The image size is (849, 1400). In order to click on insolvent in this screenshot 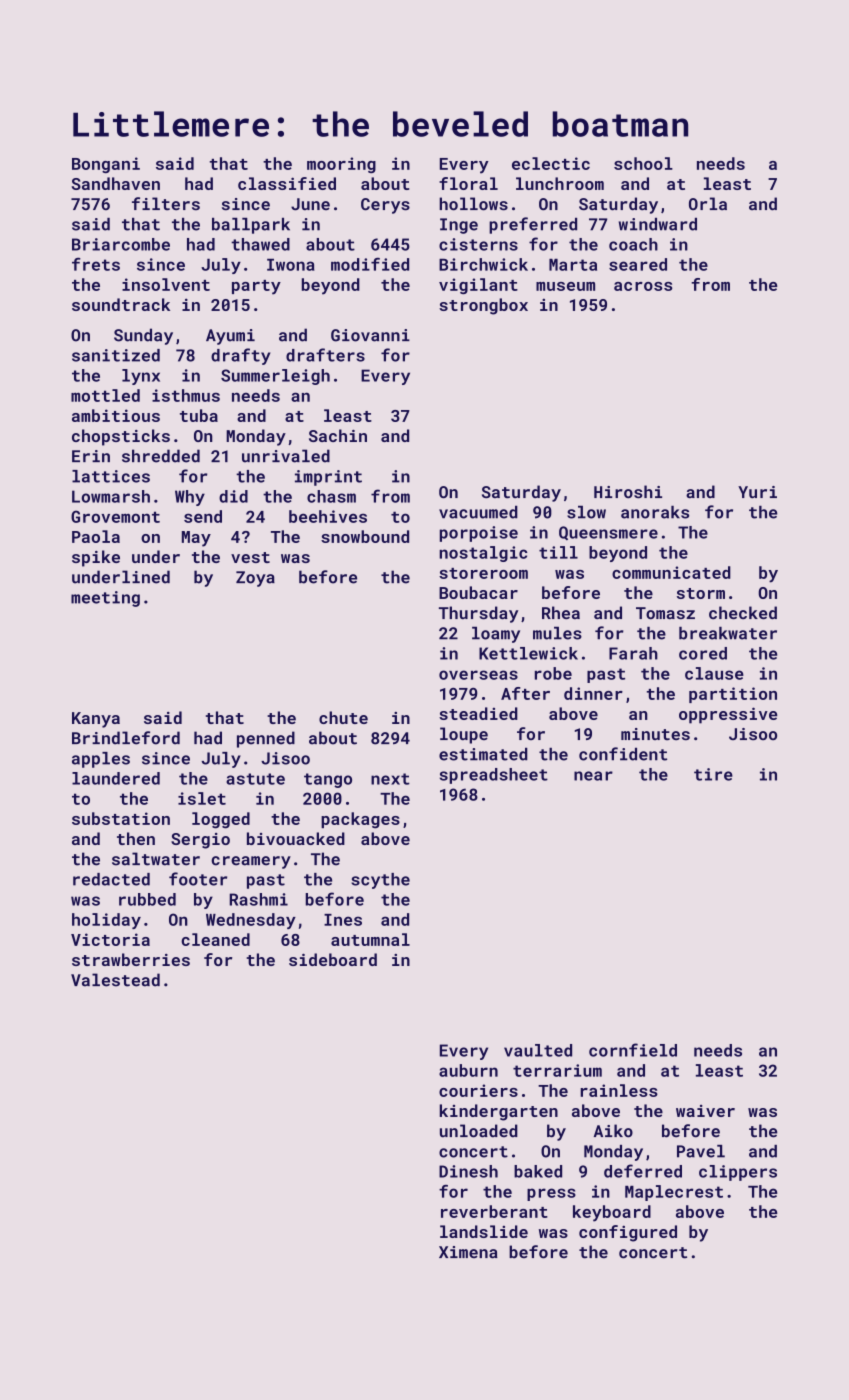, I will do `click(166, 284)`.
